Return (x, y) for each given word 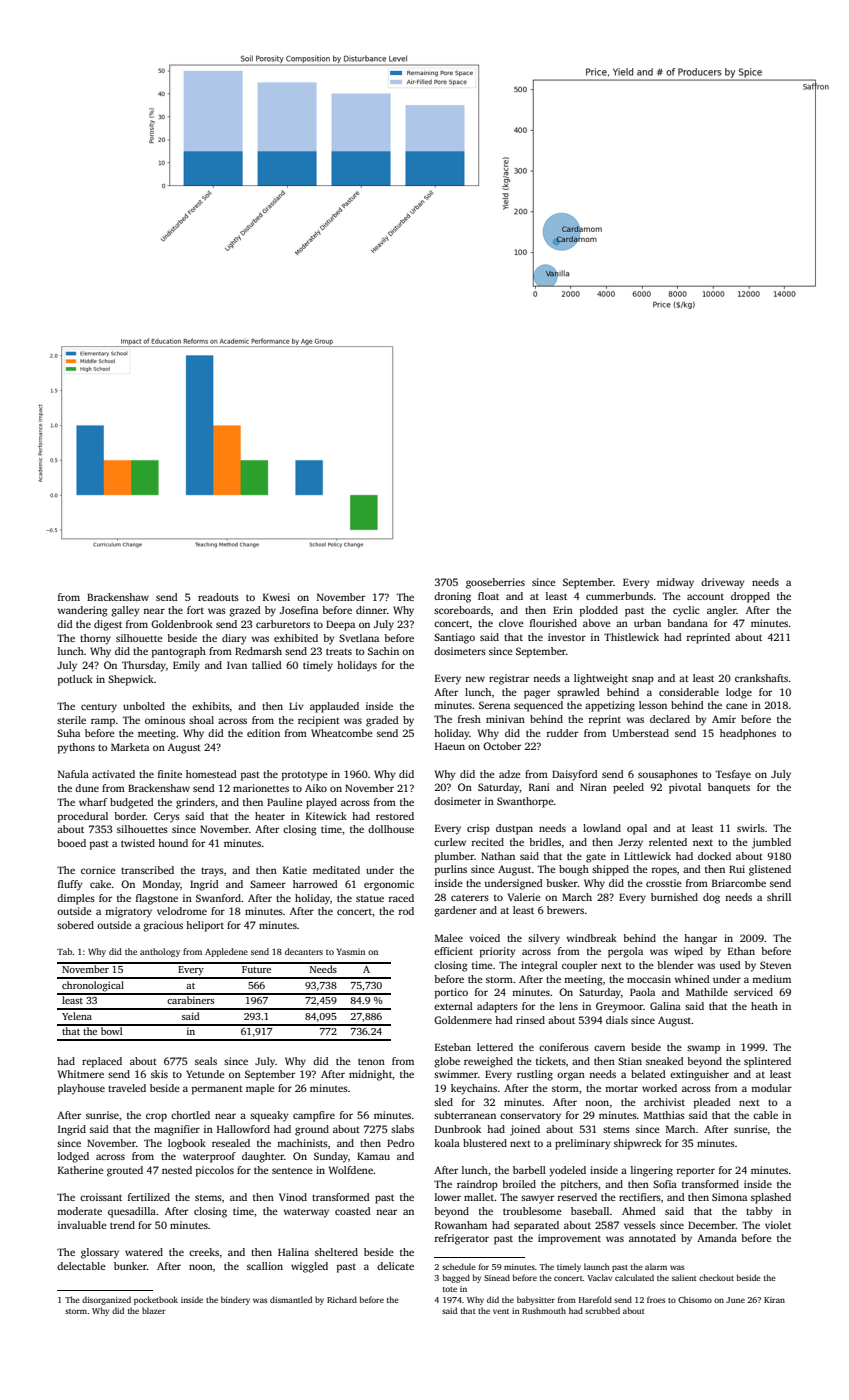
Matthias (664, 1115)
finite (170, 774)
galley (125, 611)
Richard (342, 1299)
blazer (153, 1310)
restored (395, 816)
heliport (205, 926)
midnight (370, 1075)
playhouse (81, 1089)
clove (511, 623)
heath (764, 1006)
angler (722, 611)
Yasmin (351, 951)
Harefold (595, 1299)
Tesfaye (733, 775)
